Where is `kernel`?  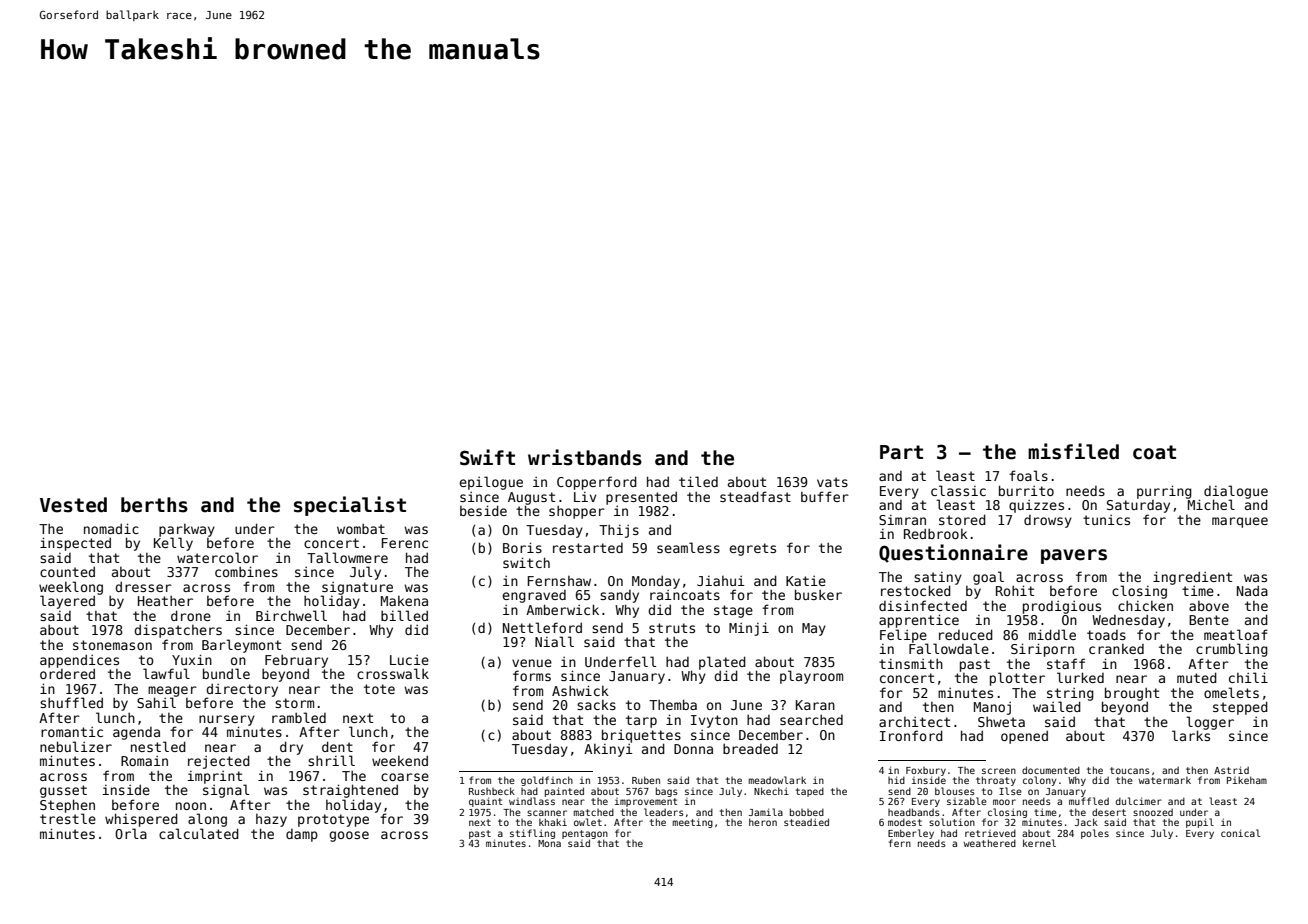
kernel is located at coordinates (1039, 843).
